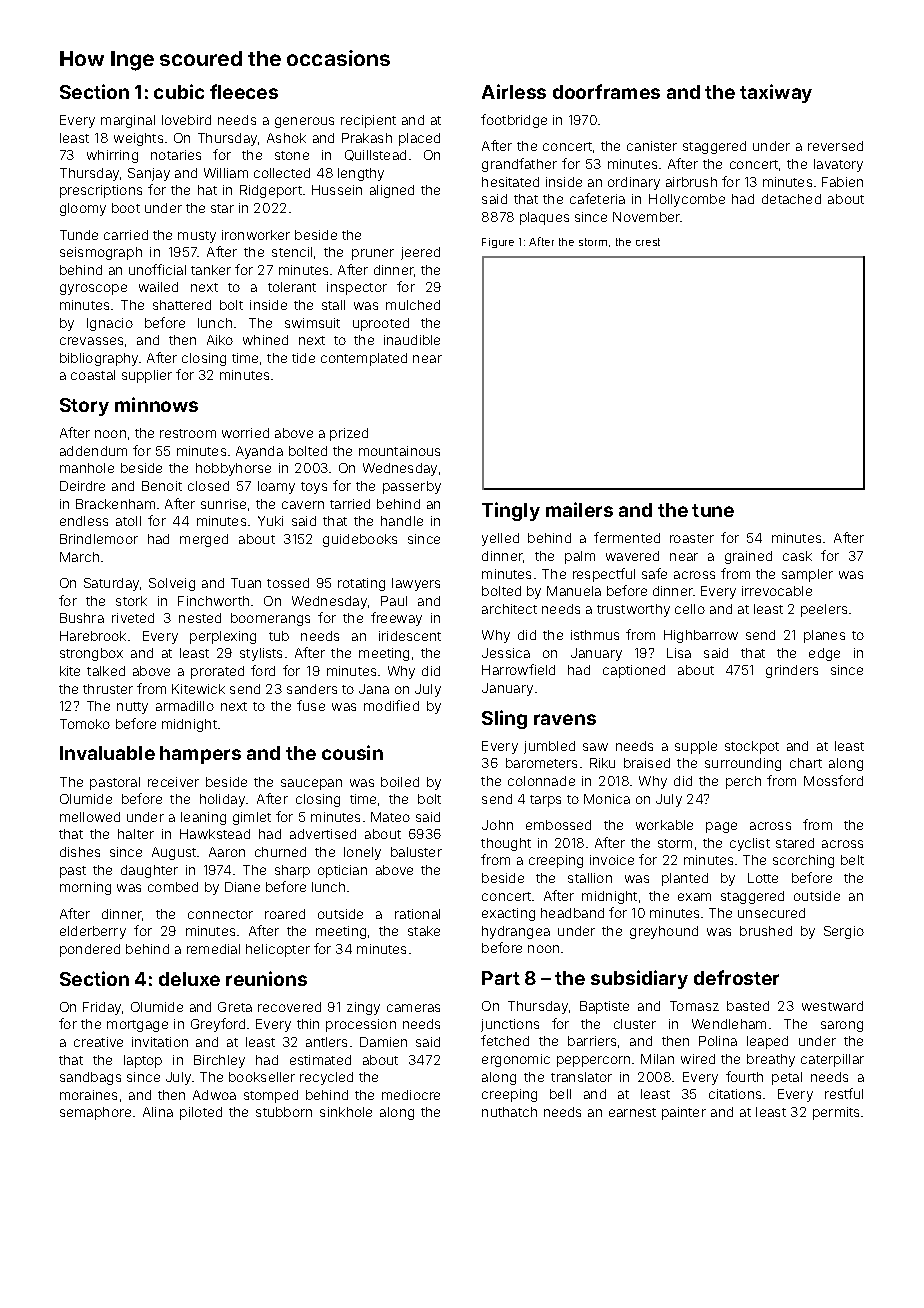  What do you see at coordinates (516, 932) in the screenshot?
I see `hydrangea` at bounding box center [516, 932].
